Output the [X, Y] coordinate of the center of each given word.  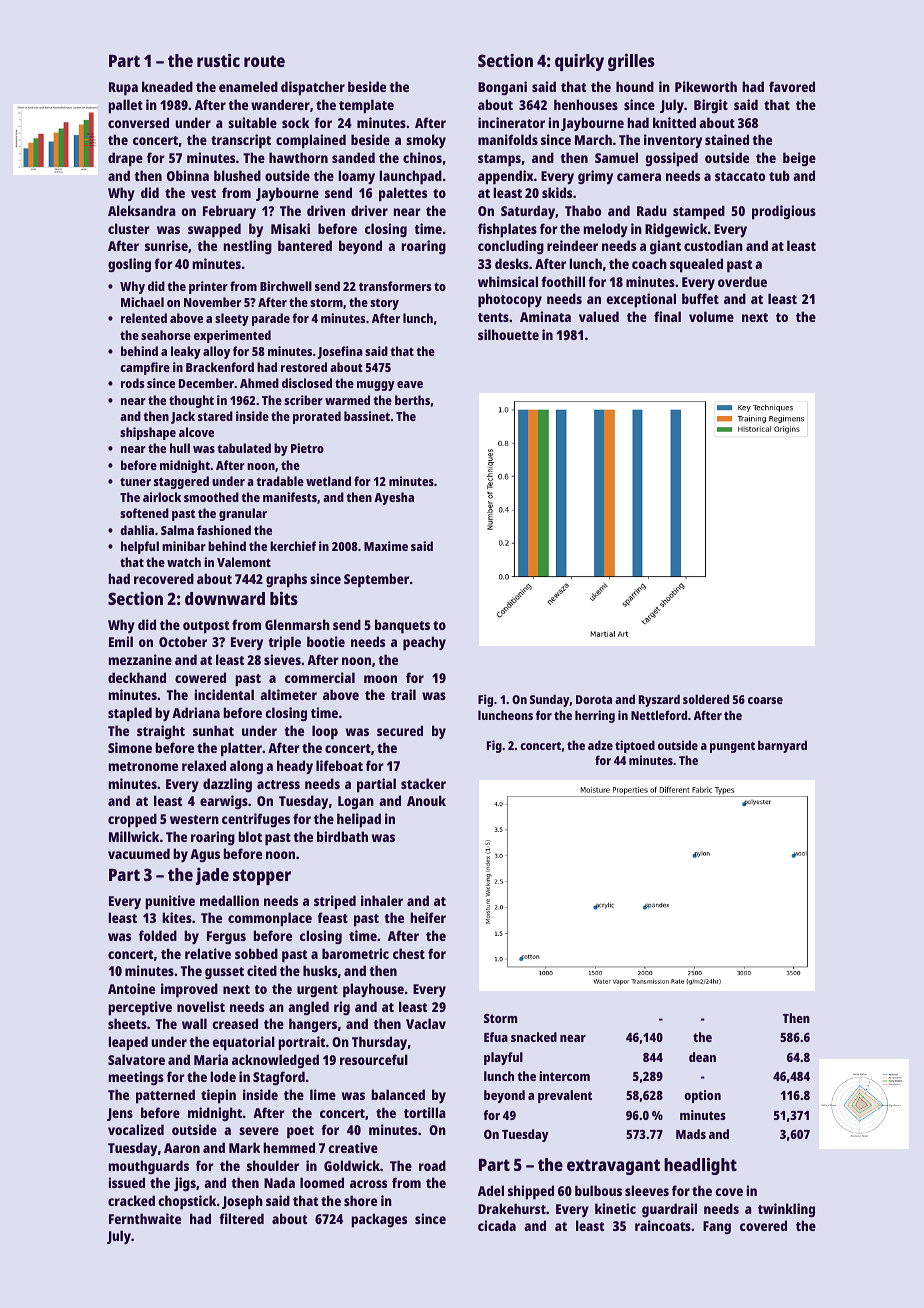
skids [557, 192]
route [264, 61]
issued [126, 1182]
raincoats [663, 1225]
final [667, 316]
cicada [497, 1225]
